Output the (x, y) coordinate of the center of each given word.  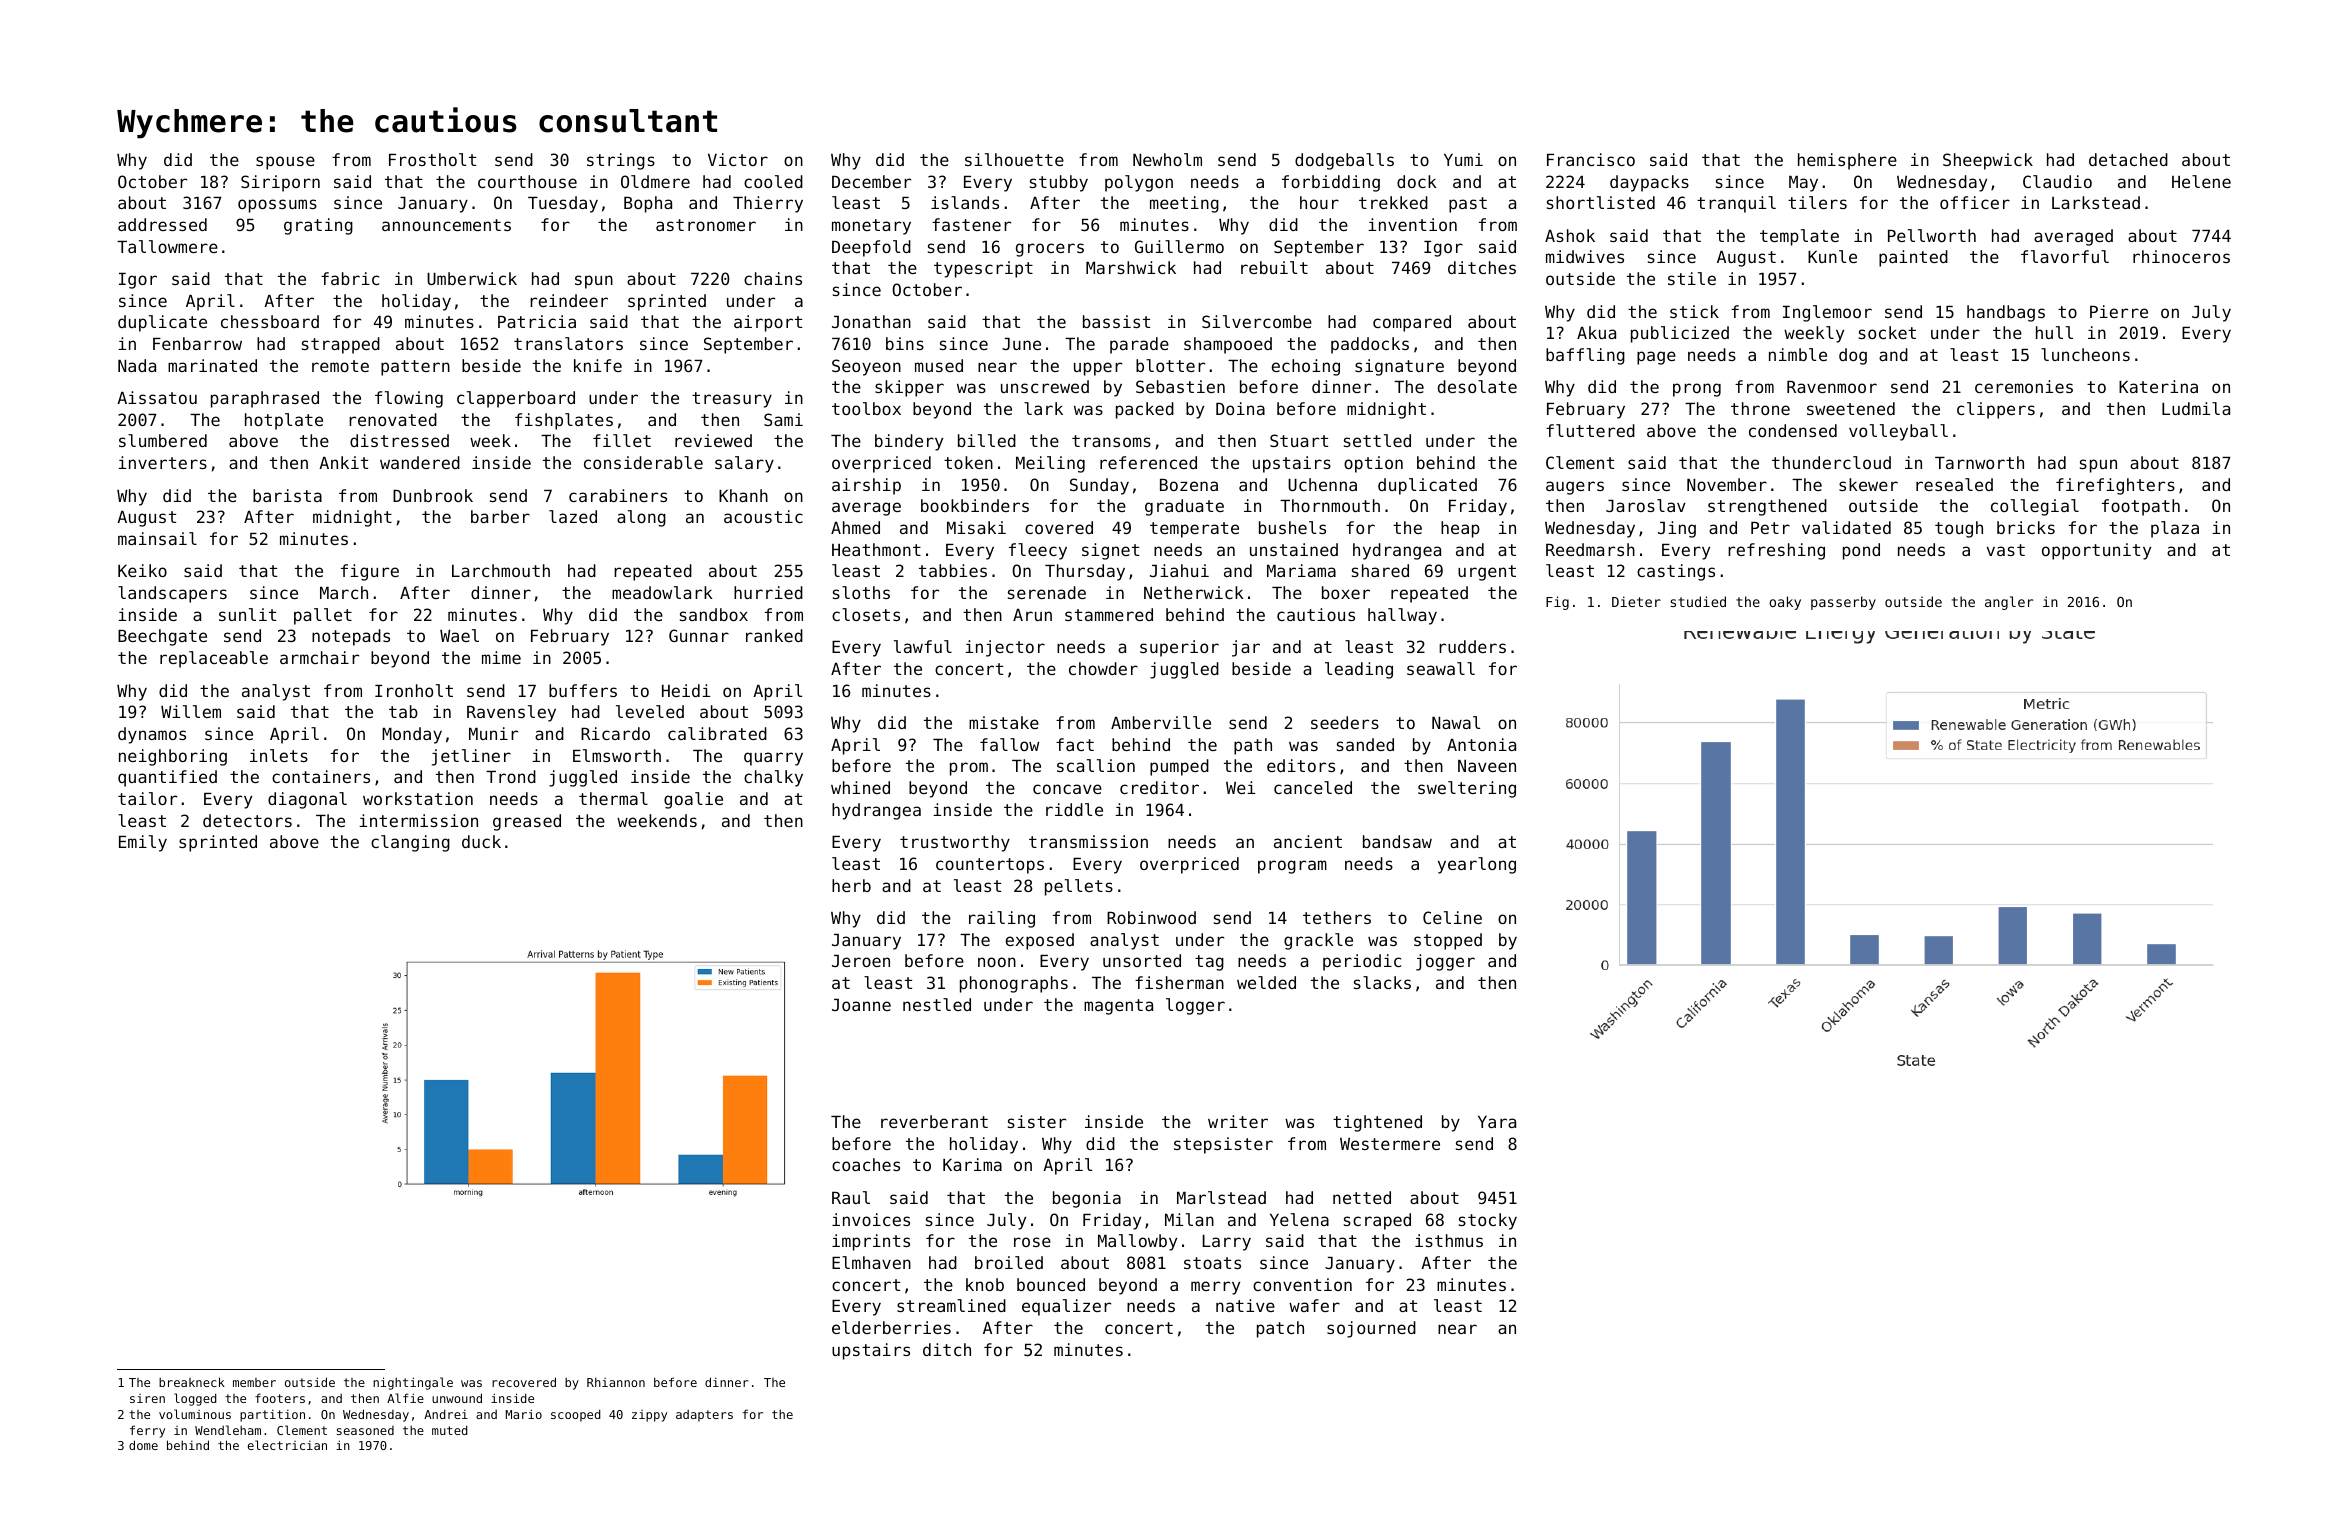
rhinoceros (2181, 256)
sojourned (1371, 1329)
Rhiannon (616, 1382)
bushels (1292, 527)
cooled (773, 181)
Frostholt (432, 159)
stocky (1488, 1221)
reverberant (934, 1121)
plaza (2175, 529)
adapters (704, 1416)
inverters (162, 462)
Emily (143, 843)
